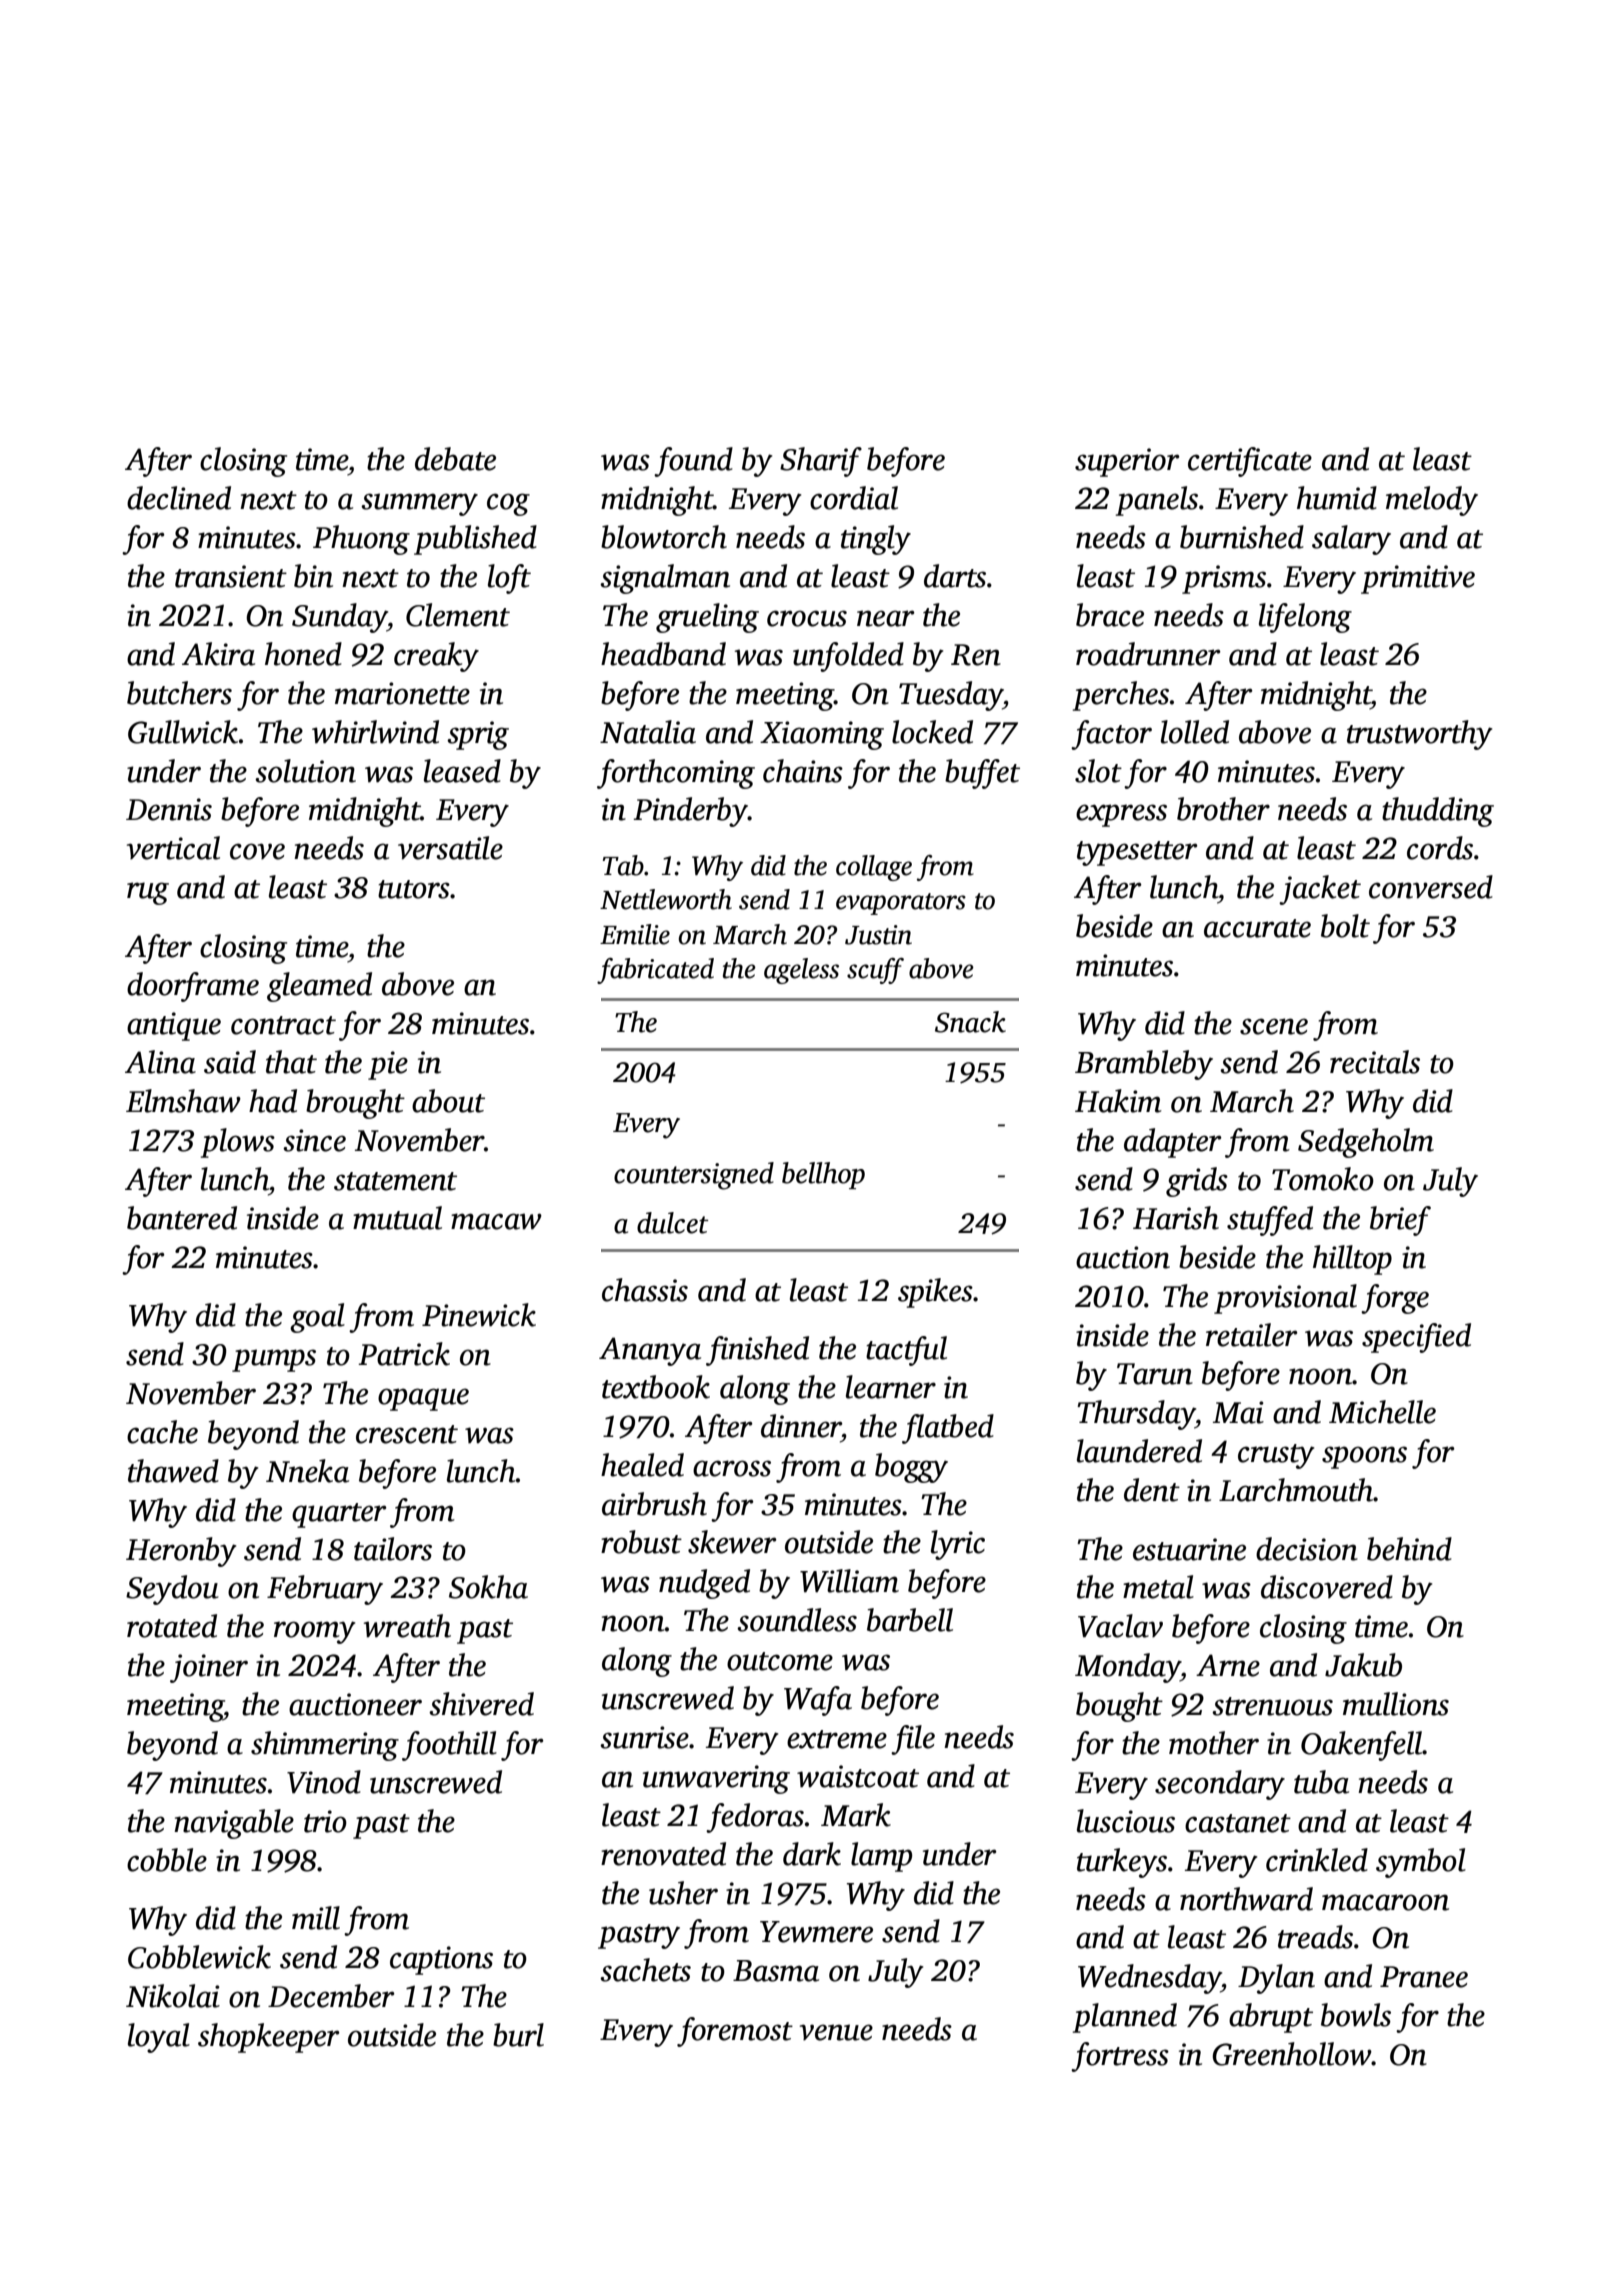  I want to click on pumps, so click(274, 1360).
